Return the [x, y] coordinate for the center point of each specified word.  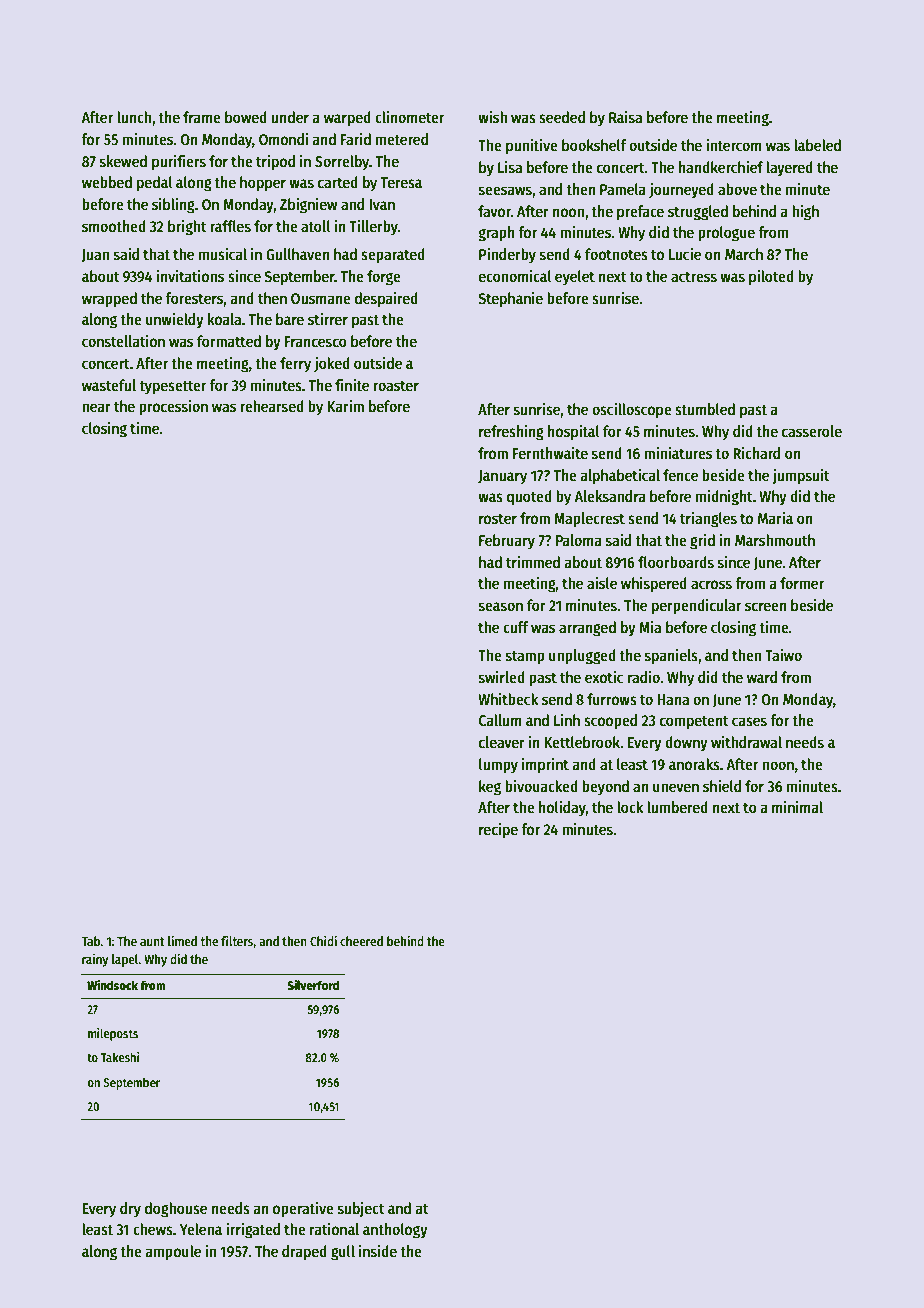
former [802, 583]
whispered [654, 584]
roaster [396, 386]
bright [187, 227]
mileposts [113, 1034]
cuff [516, 627]
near [96, 407]
